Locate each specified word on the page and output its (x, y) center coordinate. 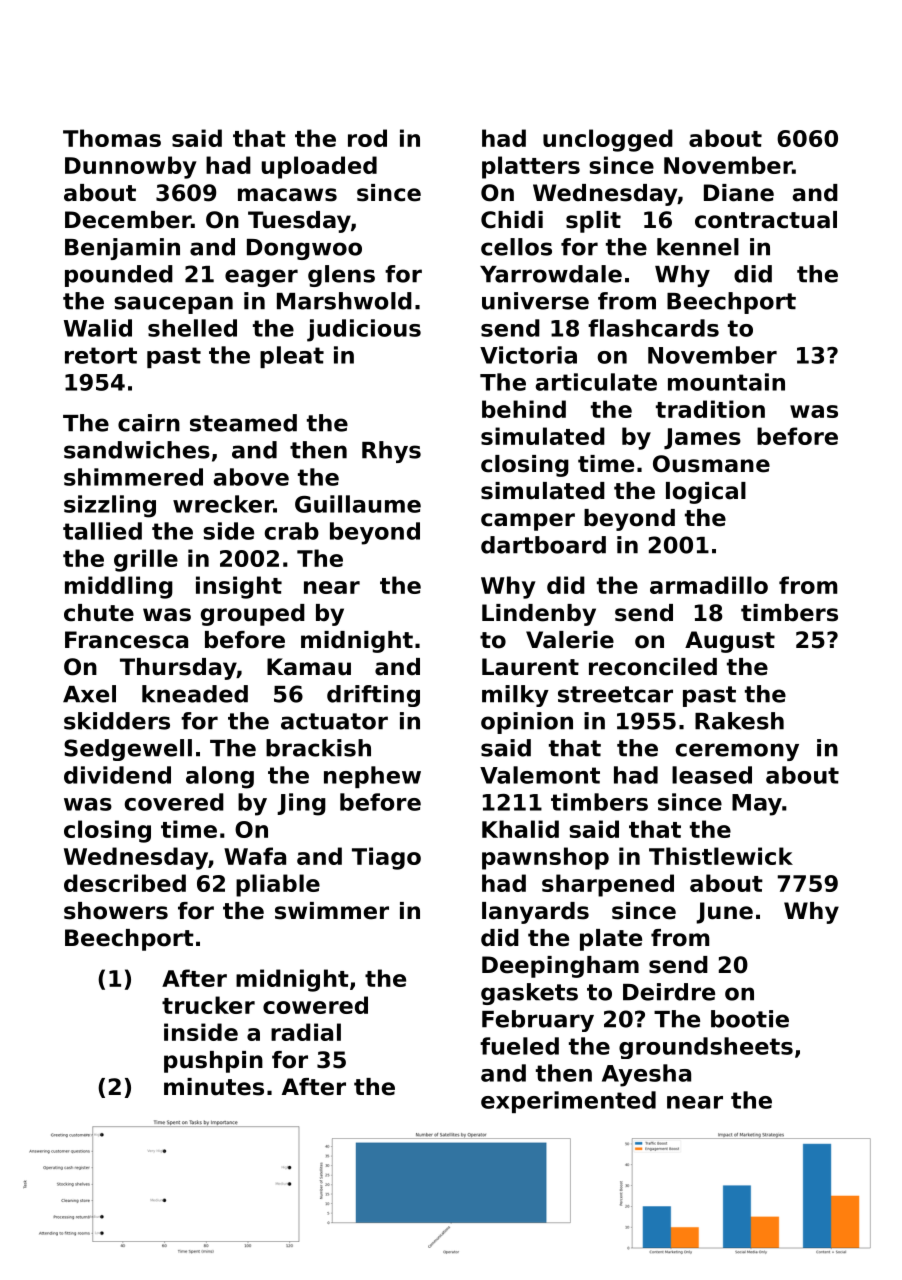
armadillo (709, 585)
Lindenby (539, 615)
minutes (214, 1087)
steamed (243, 423)
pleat (292, 357)
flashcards (653, 328)
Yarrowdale (551, 274)
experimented (568, 1102)
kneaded (195, 694)
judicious (364, 330)
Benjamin (122, 249)
